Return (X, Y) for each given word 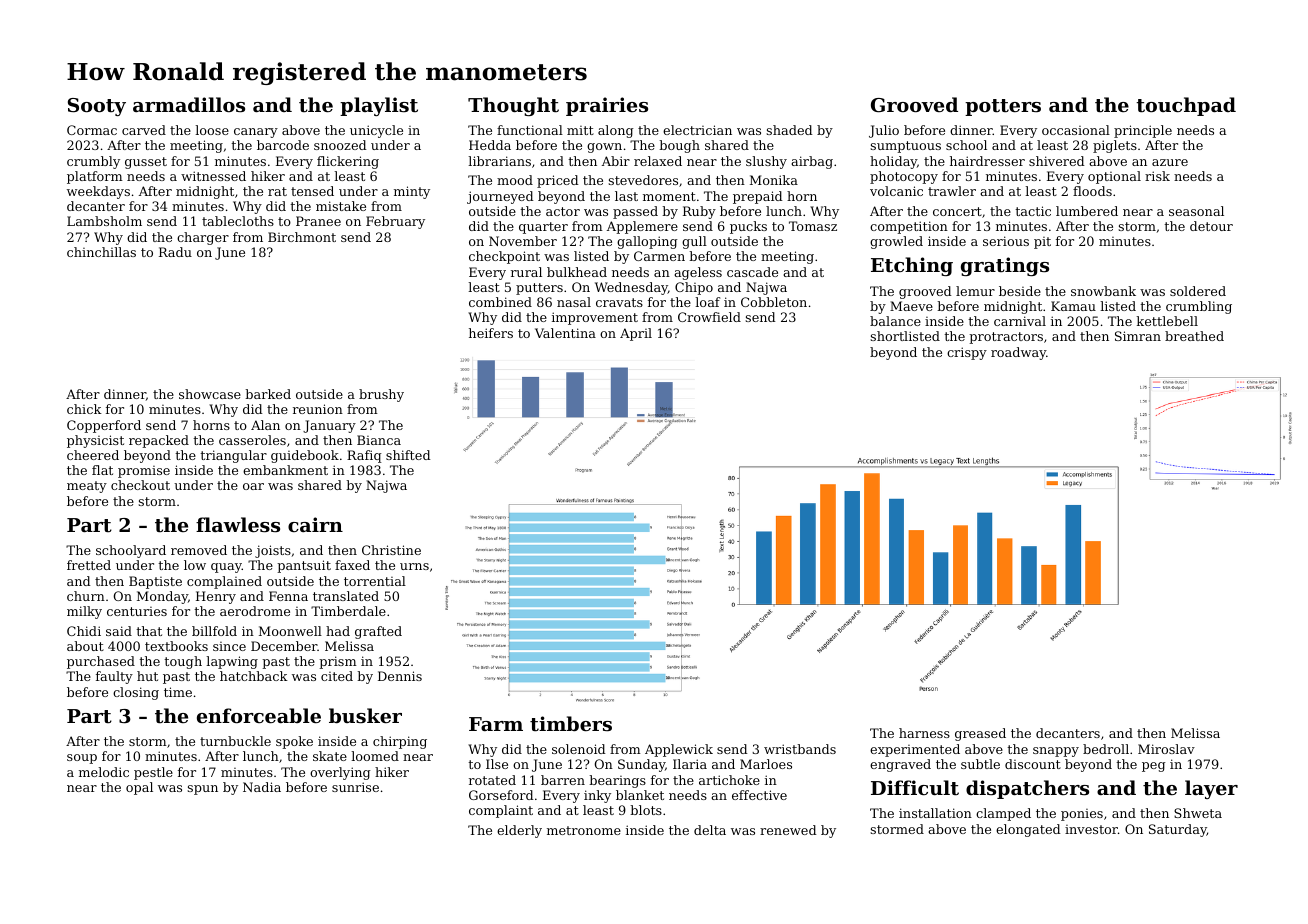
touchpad (1186, 106)
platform (95, 177)
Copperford (104, 426)
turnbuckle (235, 741)
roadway (1018, 353)
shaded (790, 130)
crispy (967, 353)
